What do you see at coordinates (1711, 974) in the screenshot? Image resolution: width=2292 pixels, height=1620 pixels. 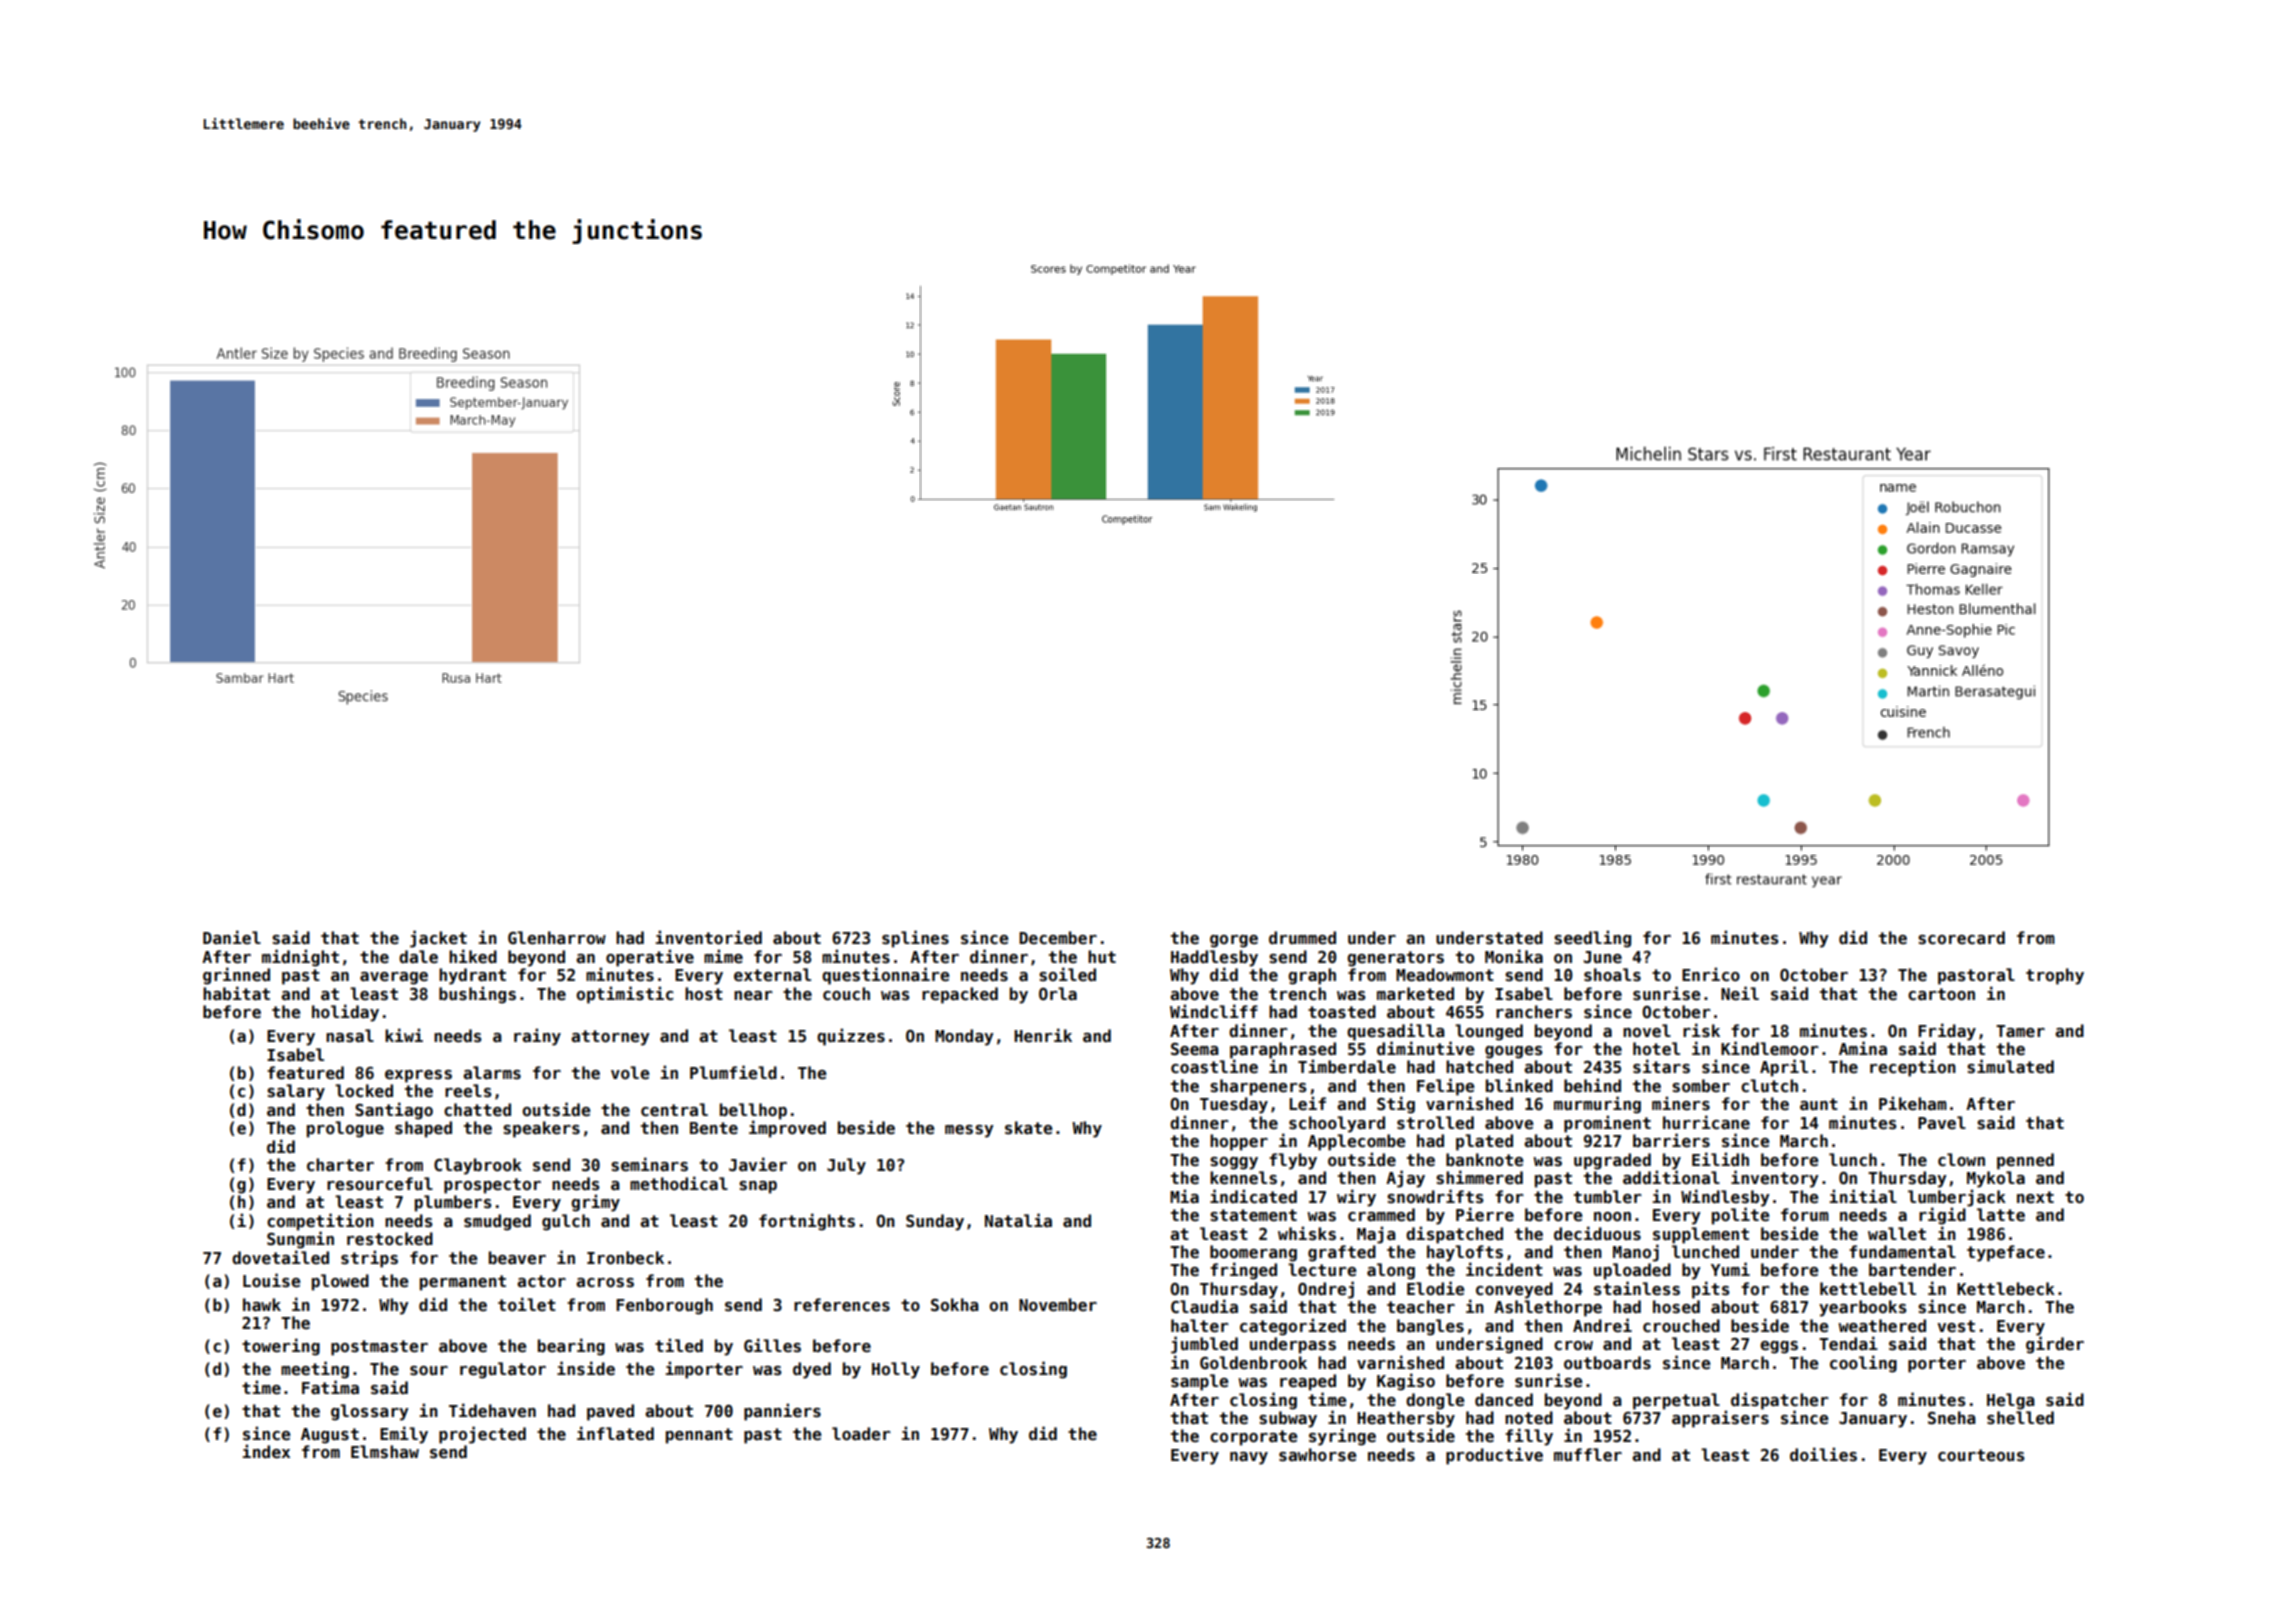 I see `Enrico` at bounding box center [1711, 974].
